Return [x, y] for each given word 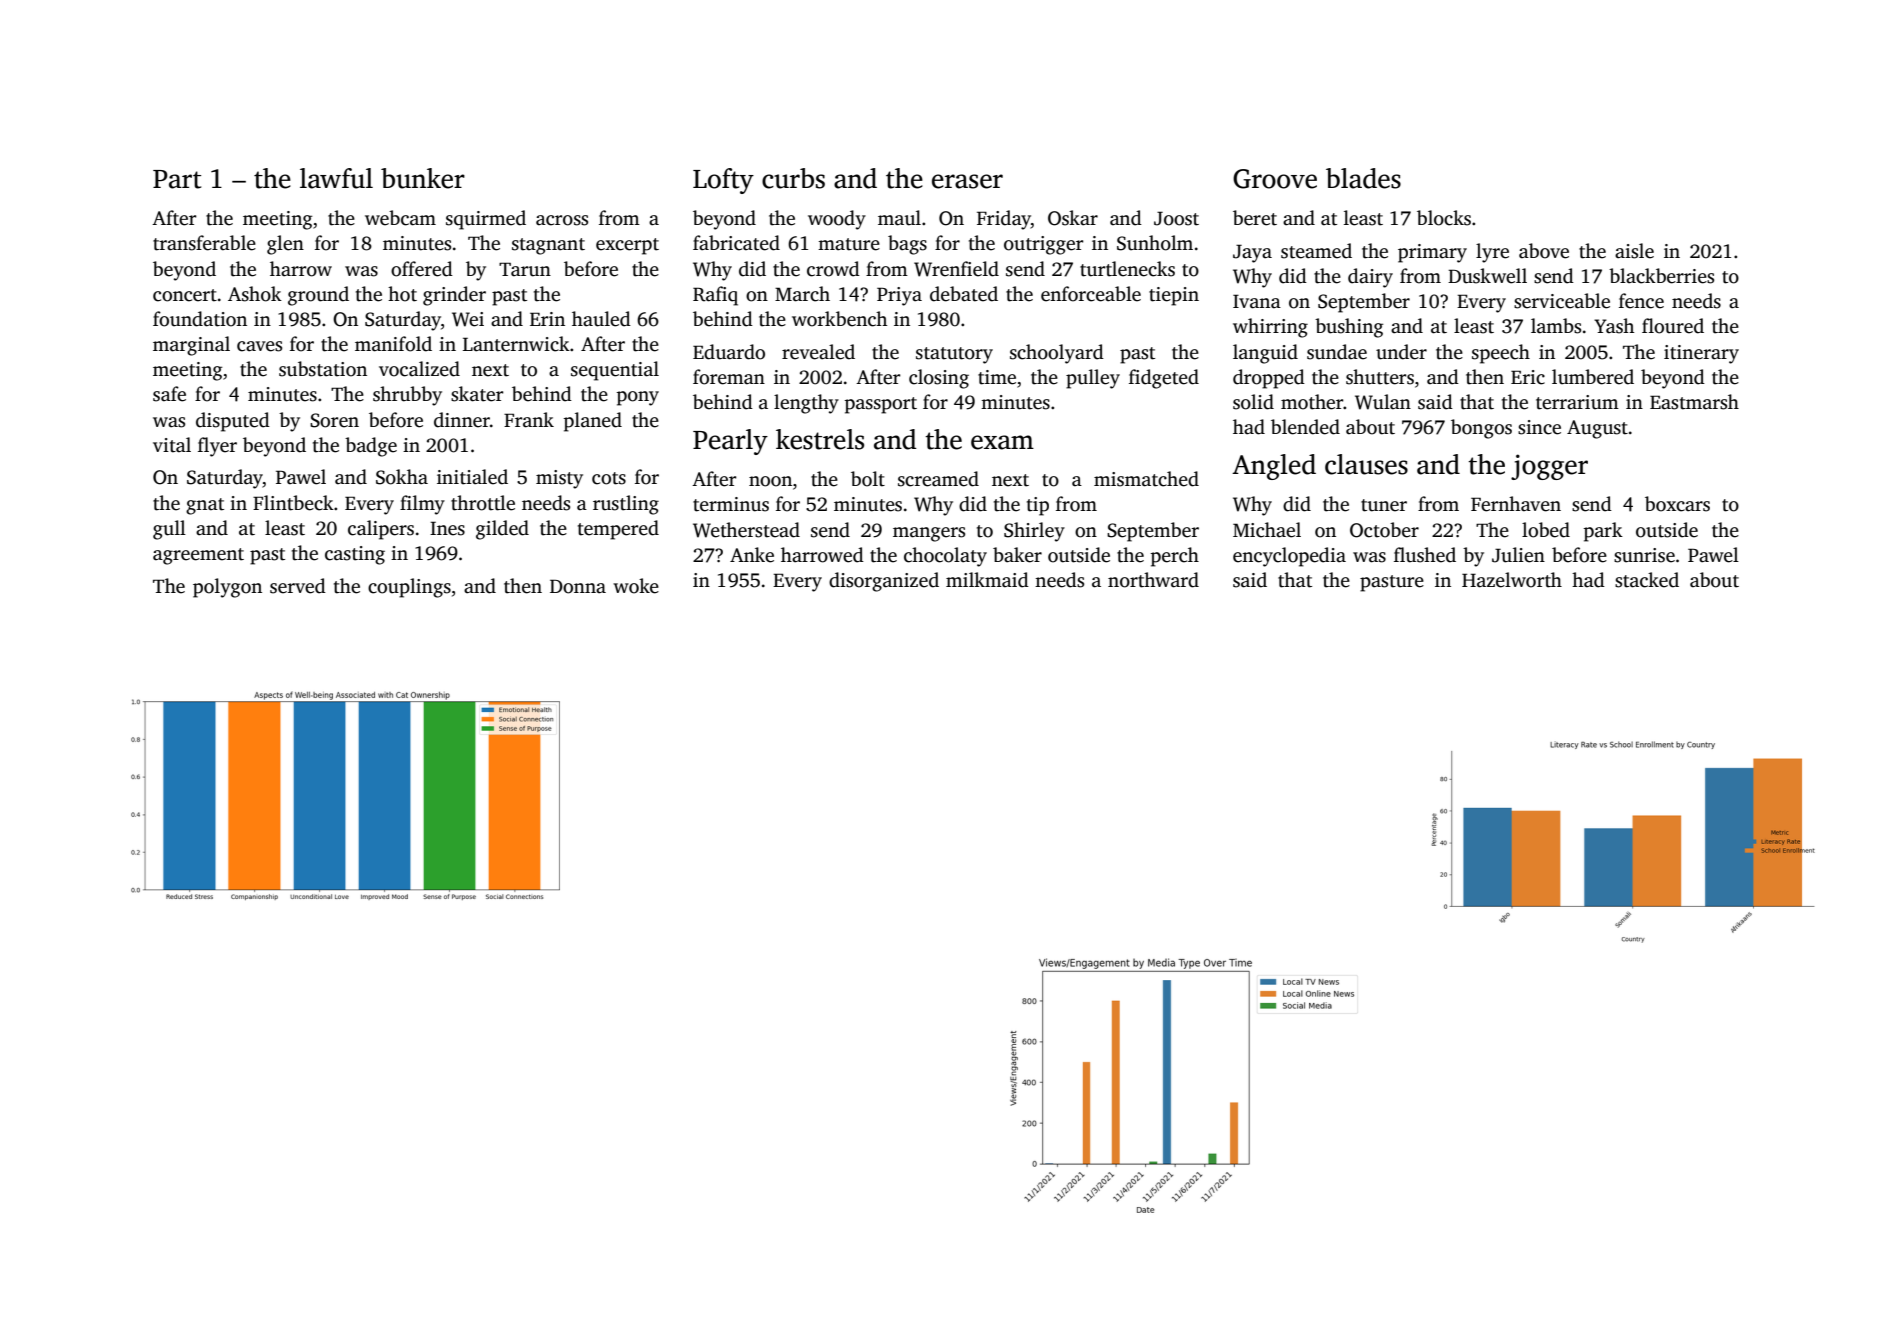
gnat [205, 506]
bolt [868, 479]
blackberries [1661, 276]
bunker [423, 178]
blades [1363, 178]
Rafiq [715, 296]
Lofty [723, 181]
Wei [468, 319]
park [1603, 532]
